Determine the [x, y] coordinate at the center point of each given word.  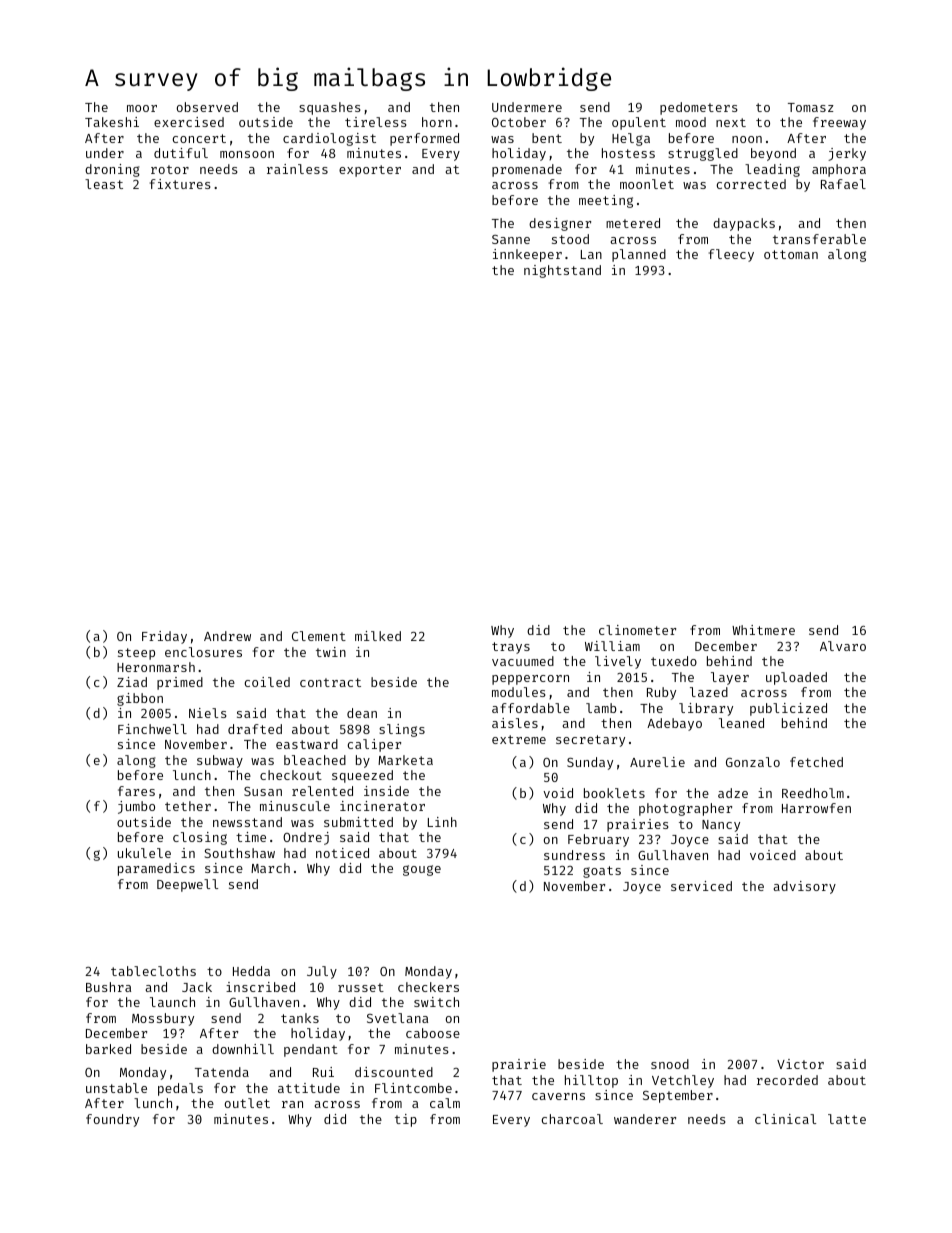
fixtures [180, 184]
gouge [422, 870]
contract [330, 682]
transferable [819, 239]
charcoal [572, 1119]
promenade [527, 170]
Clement [319, 636]
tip [406, 1120]
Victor [800, 1064]
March [270, 868]
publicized [788, 709]
